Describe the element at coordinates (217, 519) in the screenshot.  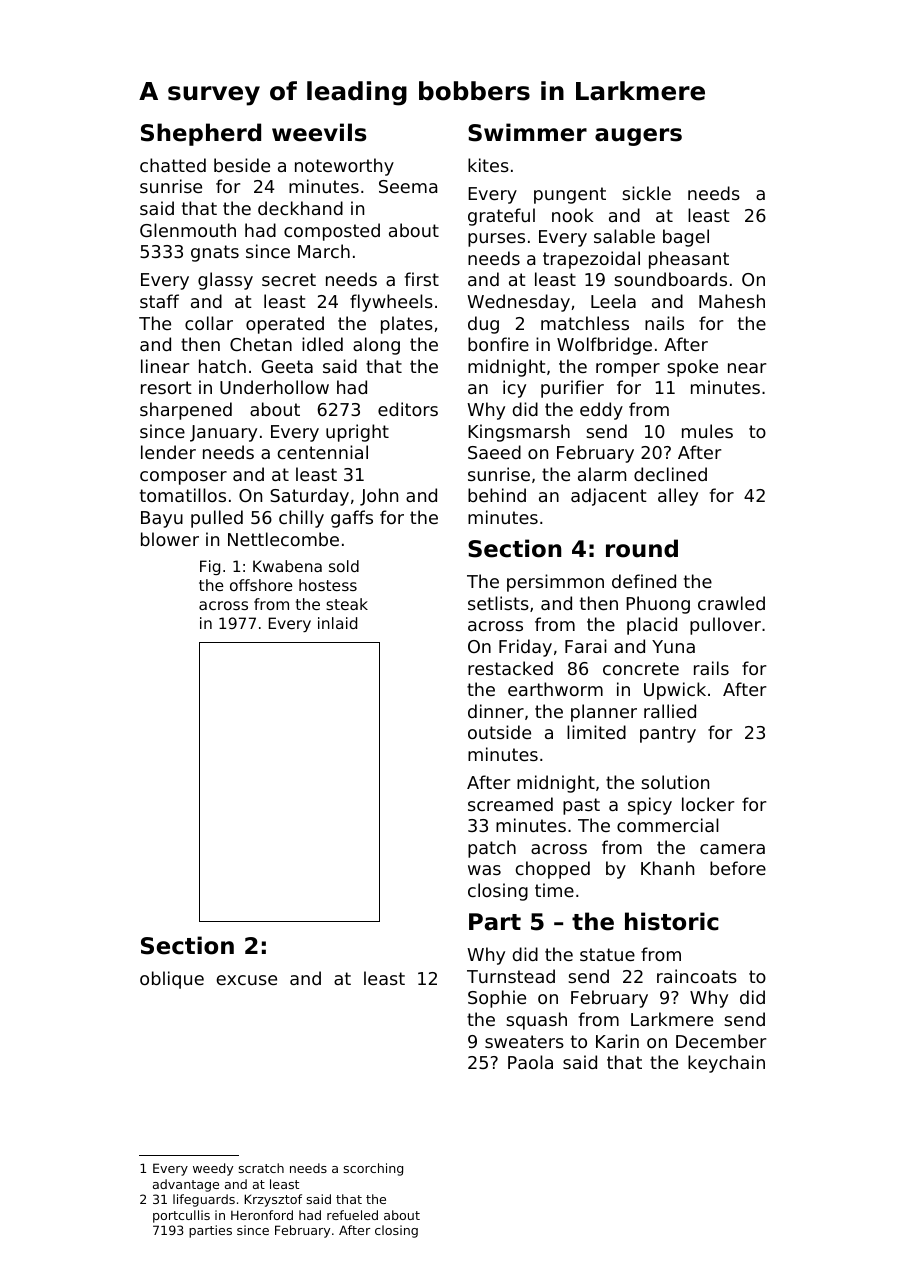
I see `pulled` at that location.
